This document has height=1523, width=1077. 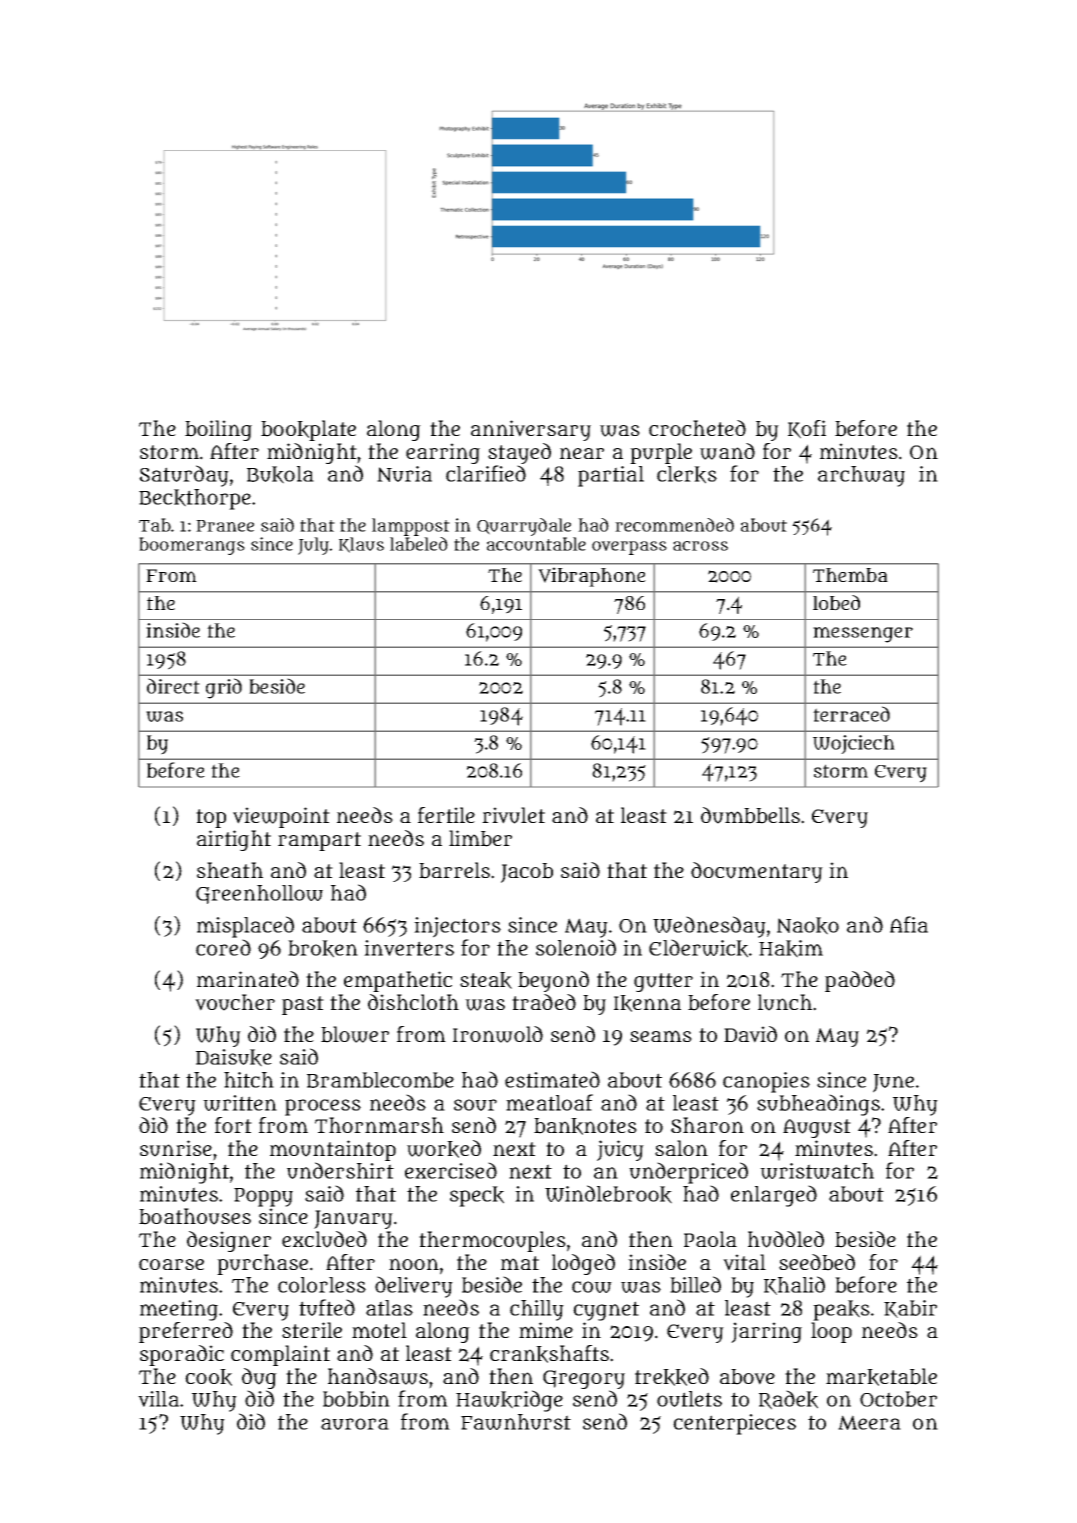 I want to click on Bramblecombe, so click(x=380, y=1080).
